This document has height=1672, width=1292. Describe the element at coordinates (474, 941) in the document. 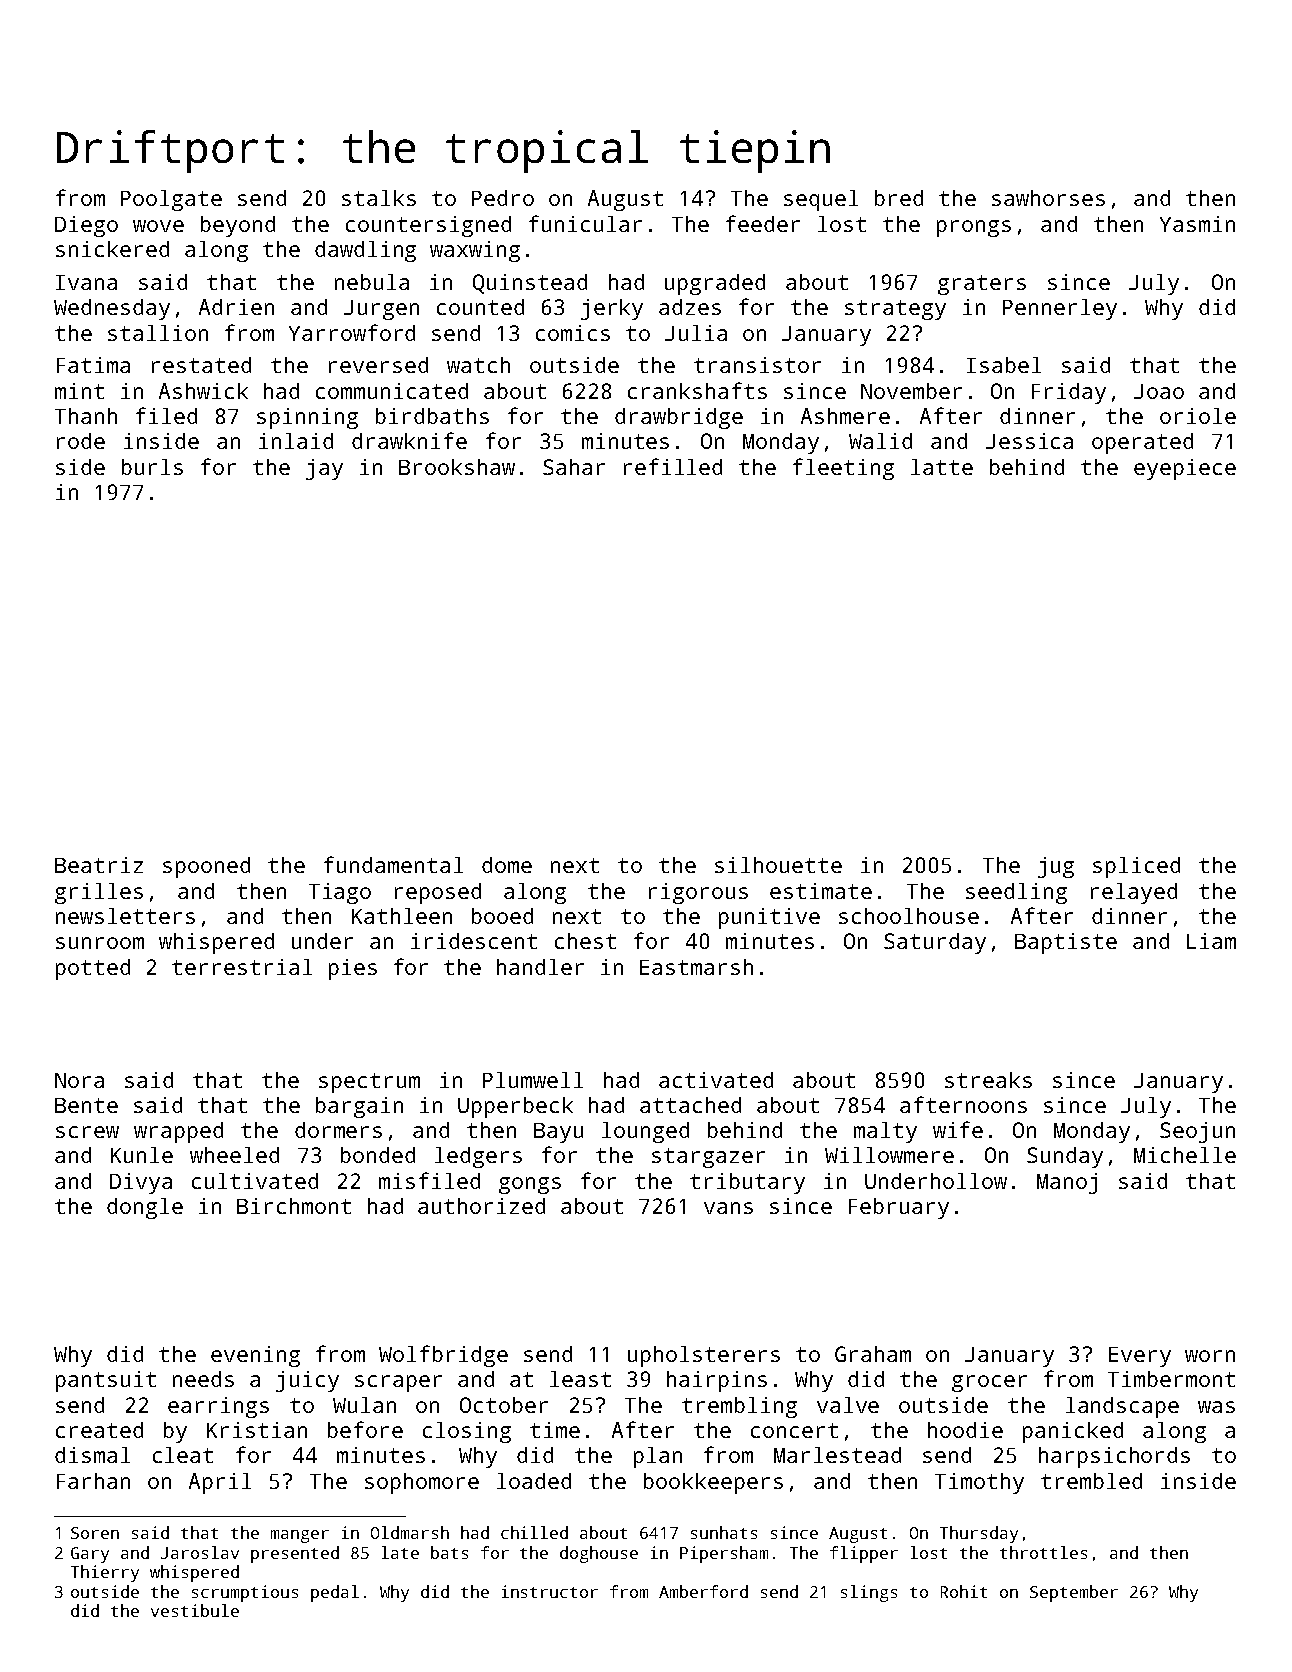

I see `iridescent` at that location.
